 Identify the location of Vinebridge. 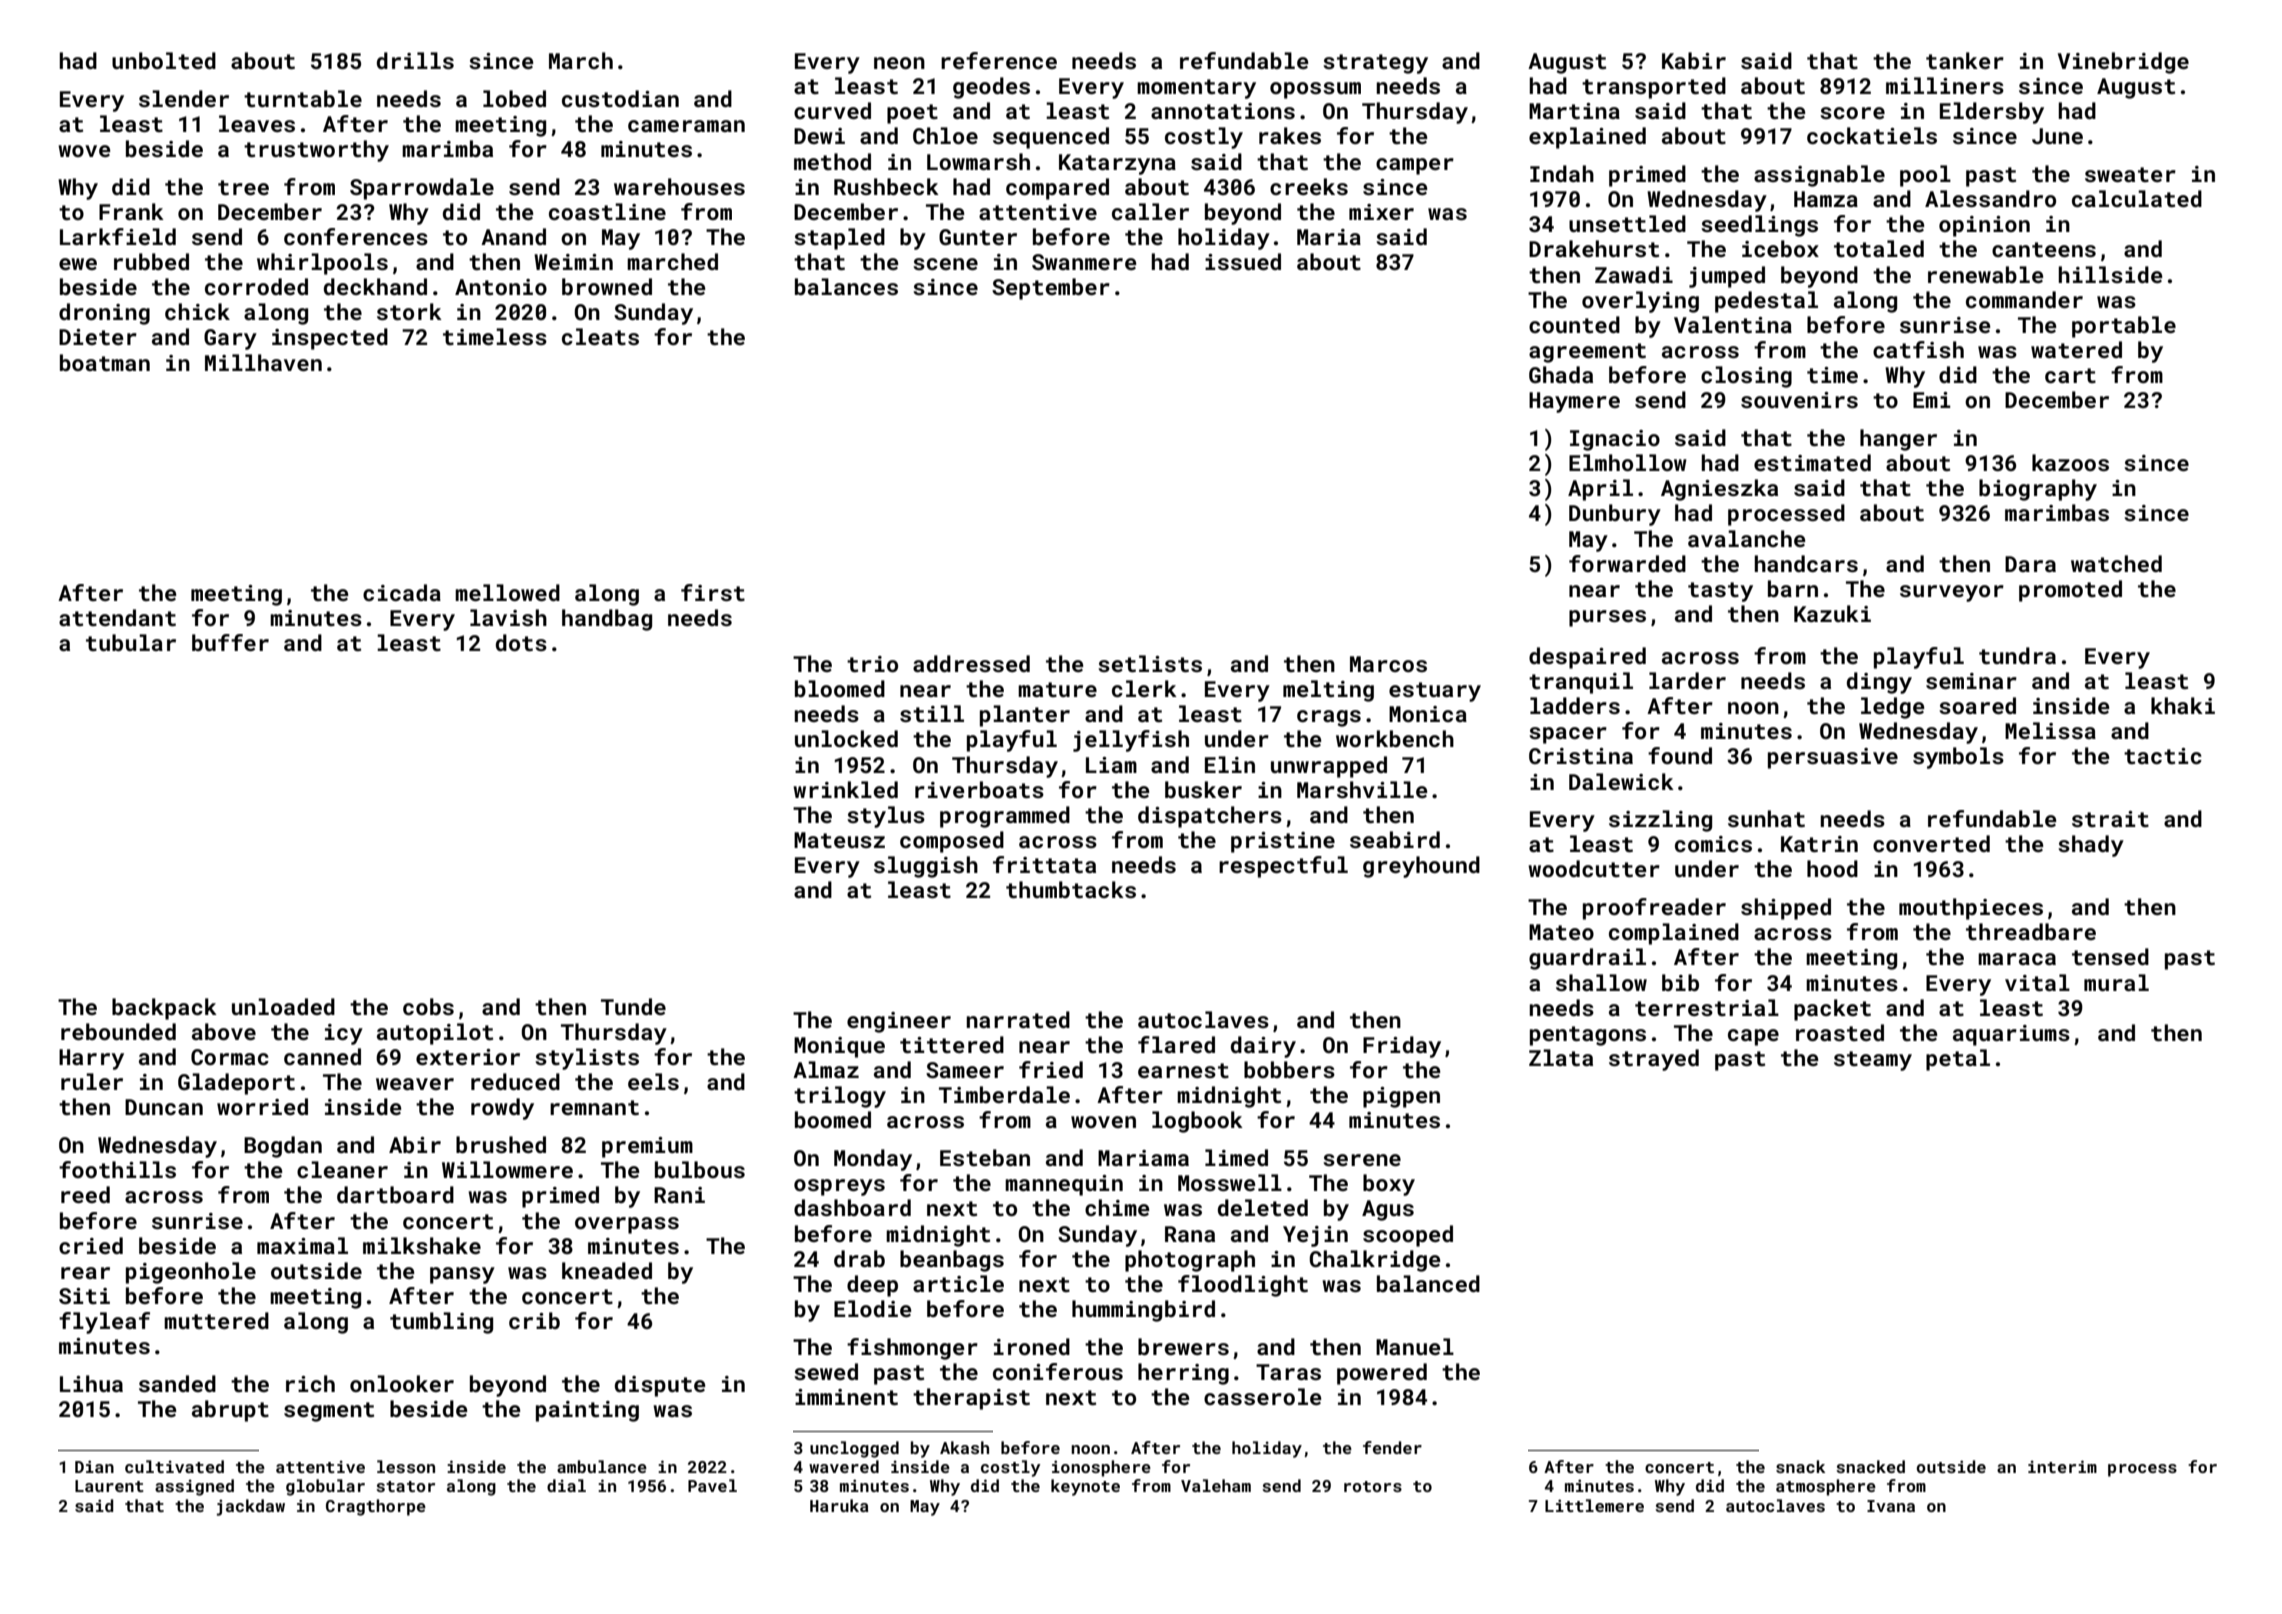
(2123, 63).
